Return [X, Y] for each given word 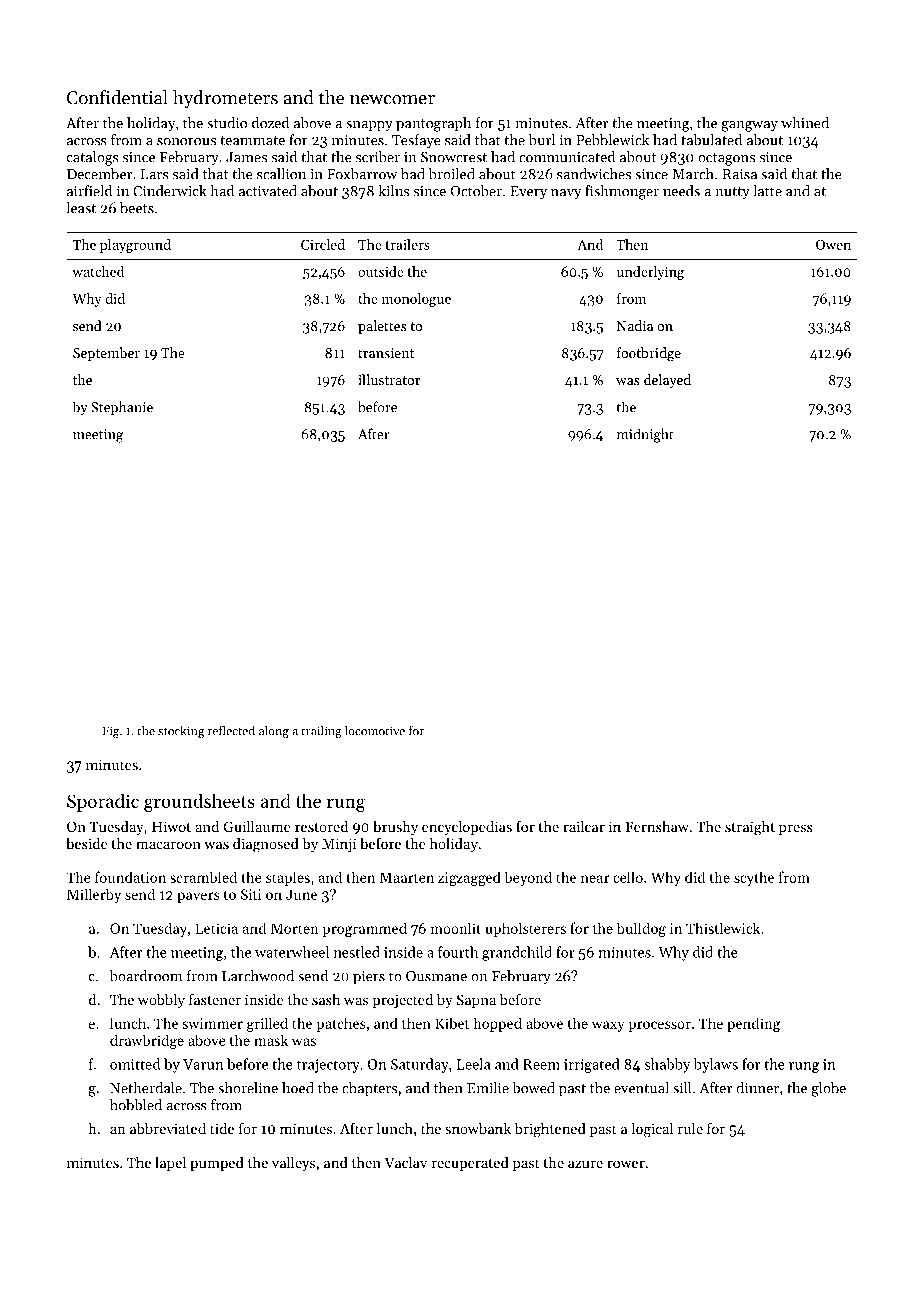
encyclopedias [467, 828]
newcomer [392, 100]
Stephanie [122, 408]
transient [386, 353]
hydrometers [225, 99]
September [106, 354]
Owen [833, 245]
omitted [135, 1064]
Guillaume [257, 826]
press [796, 829]
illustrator [389, 379]
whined [805, 123]
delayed [667, 381]
